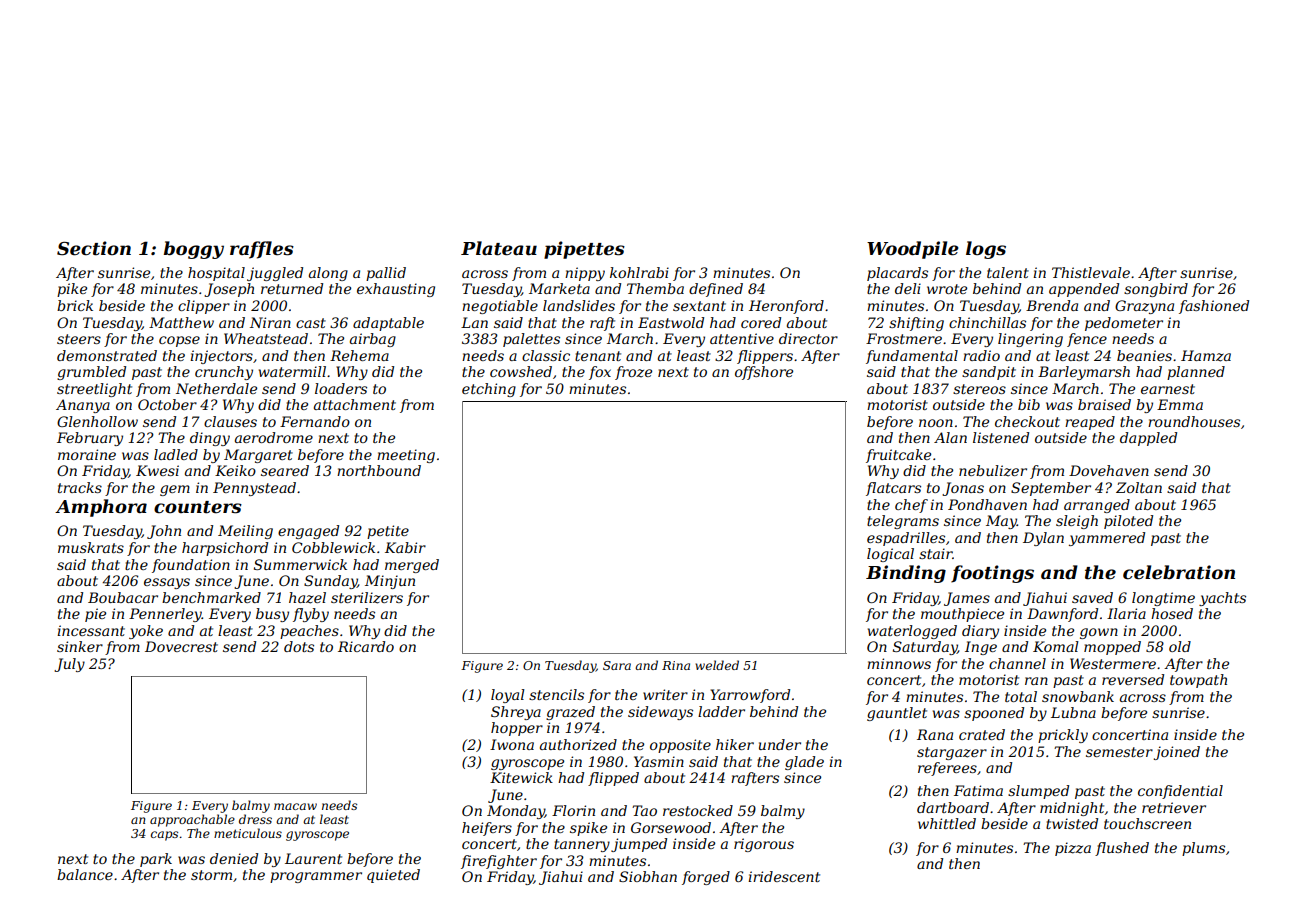  Describe the element at coordinates (156, 860) in the screenshot. I see `park` at that location.
